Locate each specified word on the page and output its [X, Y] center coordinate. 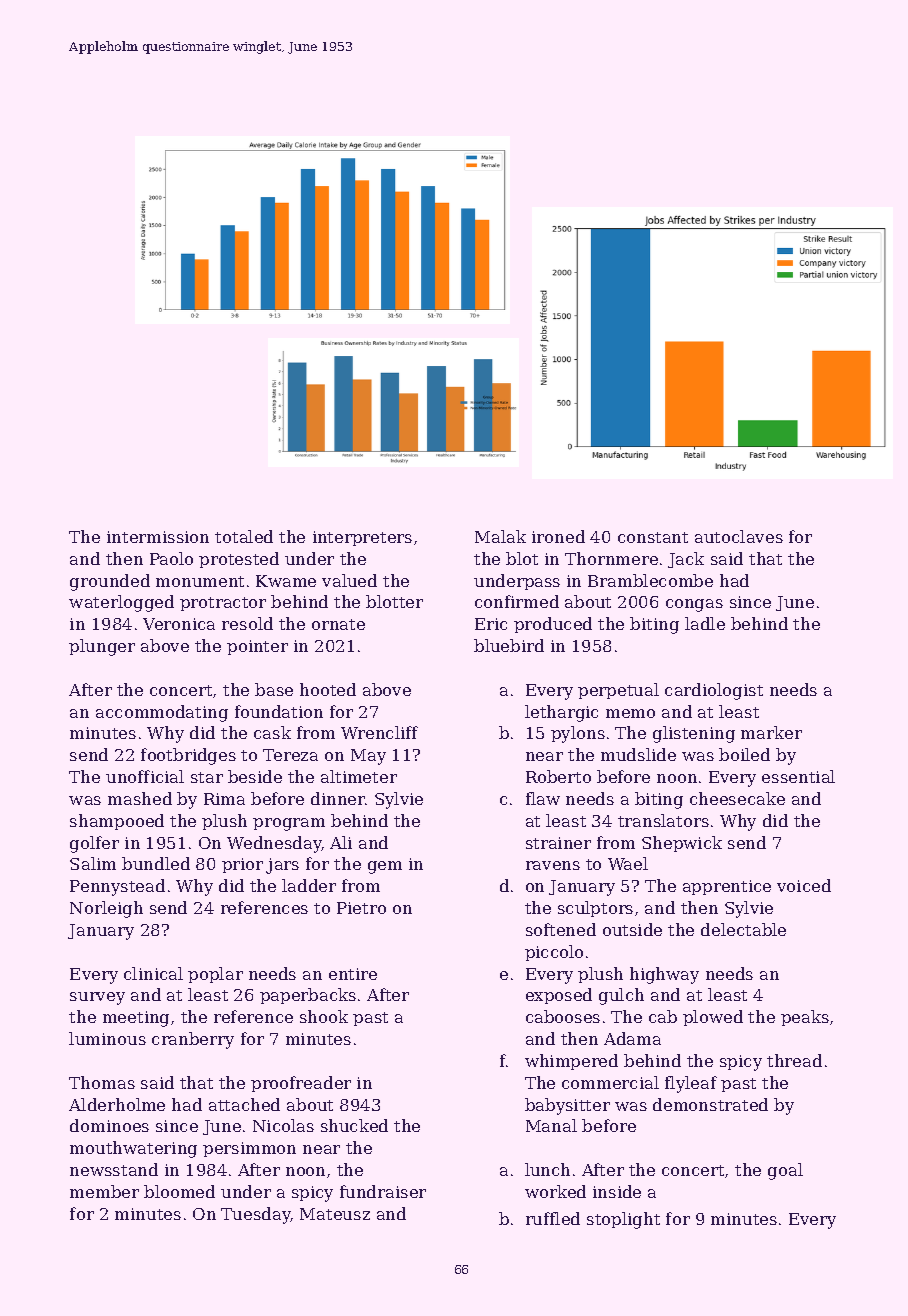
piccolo [554, 953]
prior [242, 865]
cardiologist [714, 691]
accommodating [162, 713]
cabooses [563, 1016]
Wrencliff [379, 732]
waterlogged [121, 603]
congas [694, 605]
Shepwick [682, 844]
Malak [500, 536]
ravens [553, 865]
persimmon [249, 1149]
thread [794, 1060]
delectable [743, 929]
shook [324, 1016]
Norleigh [106, 909]
